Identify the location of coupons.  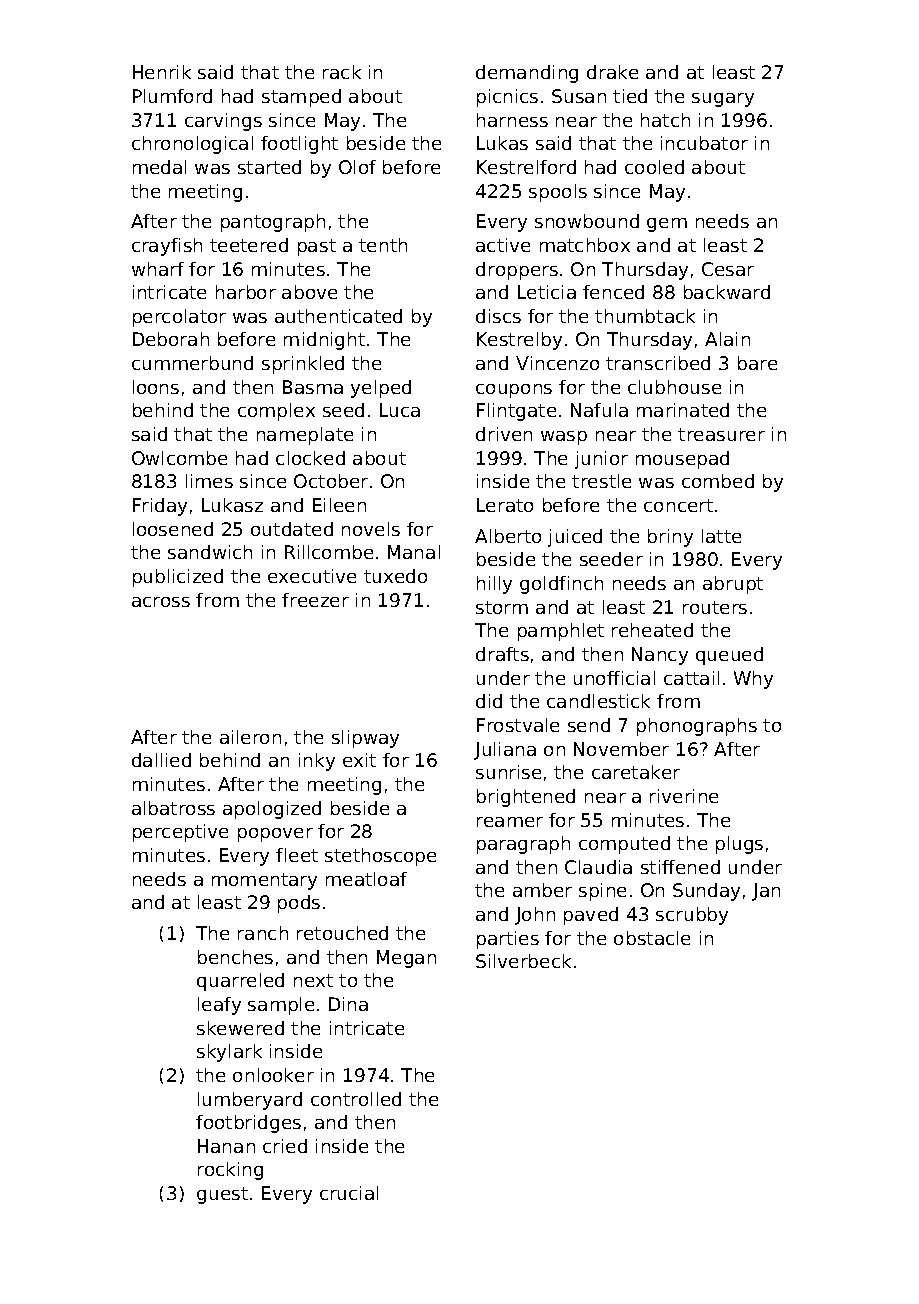
(514, 391).
